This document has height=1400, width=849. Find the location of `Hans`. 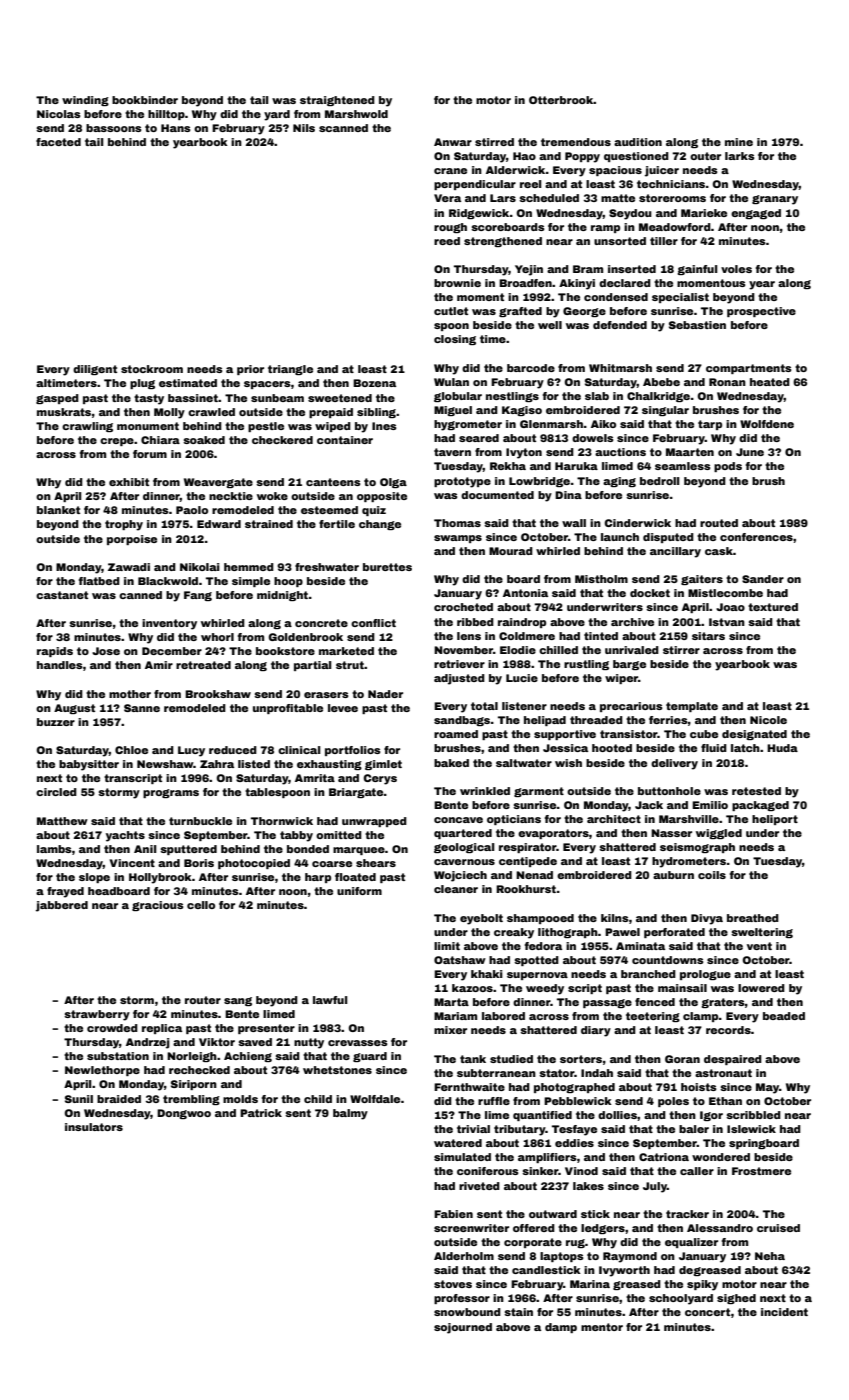

Hans is located at coordinates (175, 128).
